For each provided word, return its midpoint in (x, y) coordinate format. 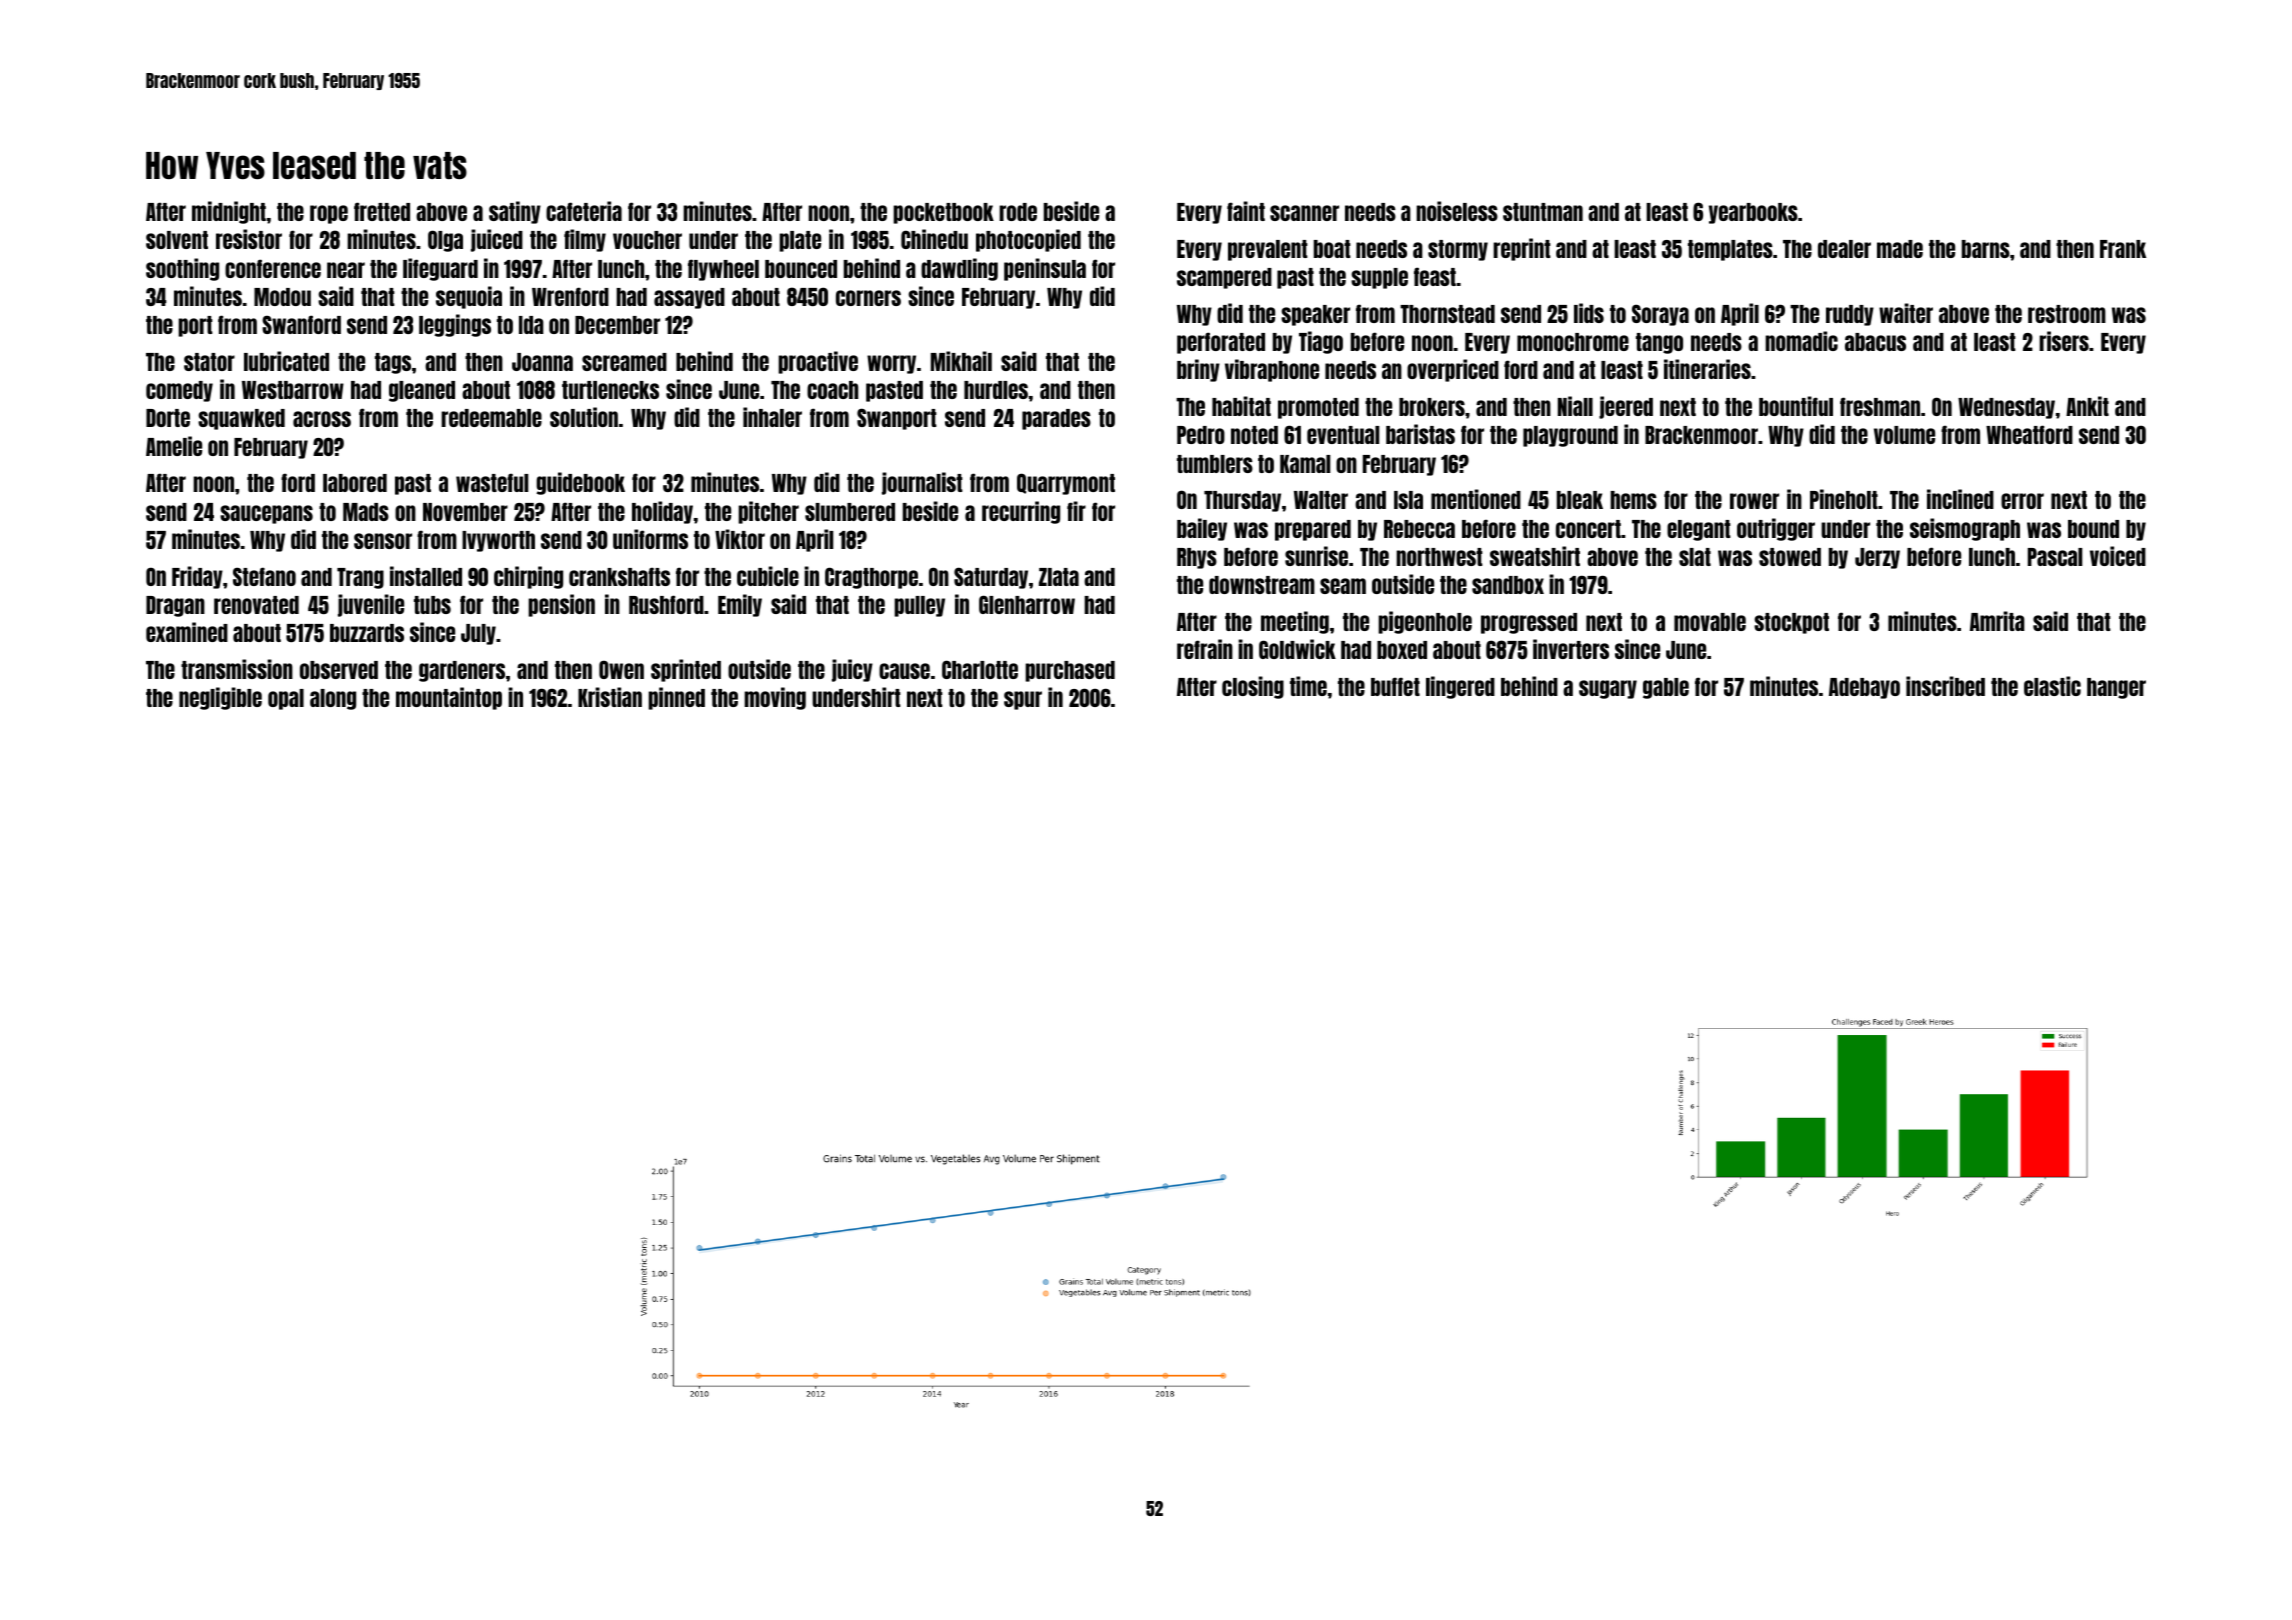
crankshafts (619, 576)
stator (209, 362)
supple (1379, 278)
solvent (177, 240)
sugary (1608, 689)
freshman (1880, 406)
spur (1023, 700)
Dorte (168, 418)
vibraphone (1272, 370)
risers (2064, 341)
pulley (919, 606)
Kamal (1305, 464)
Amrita (1997, 621)
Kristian (610, 697)
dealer (1844, 249)
